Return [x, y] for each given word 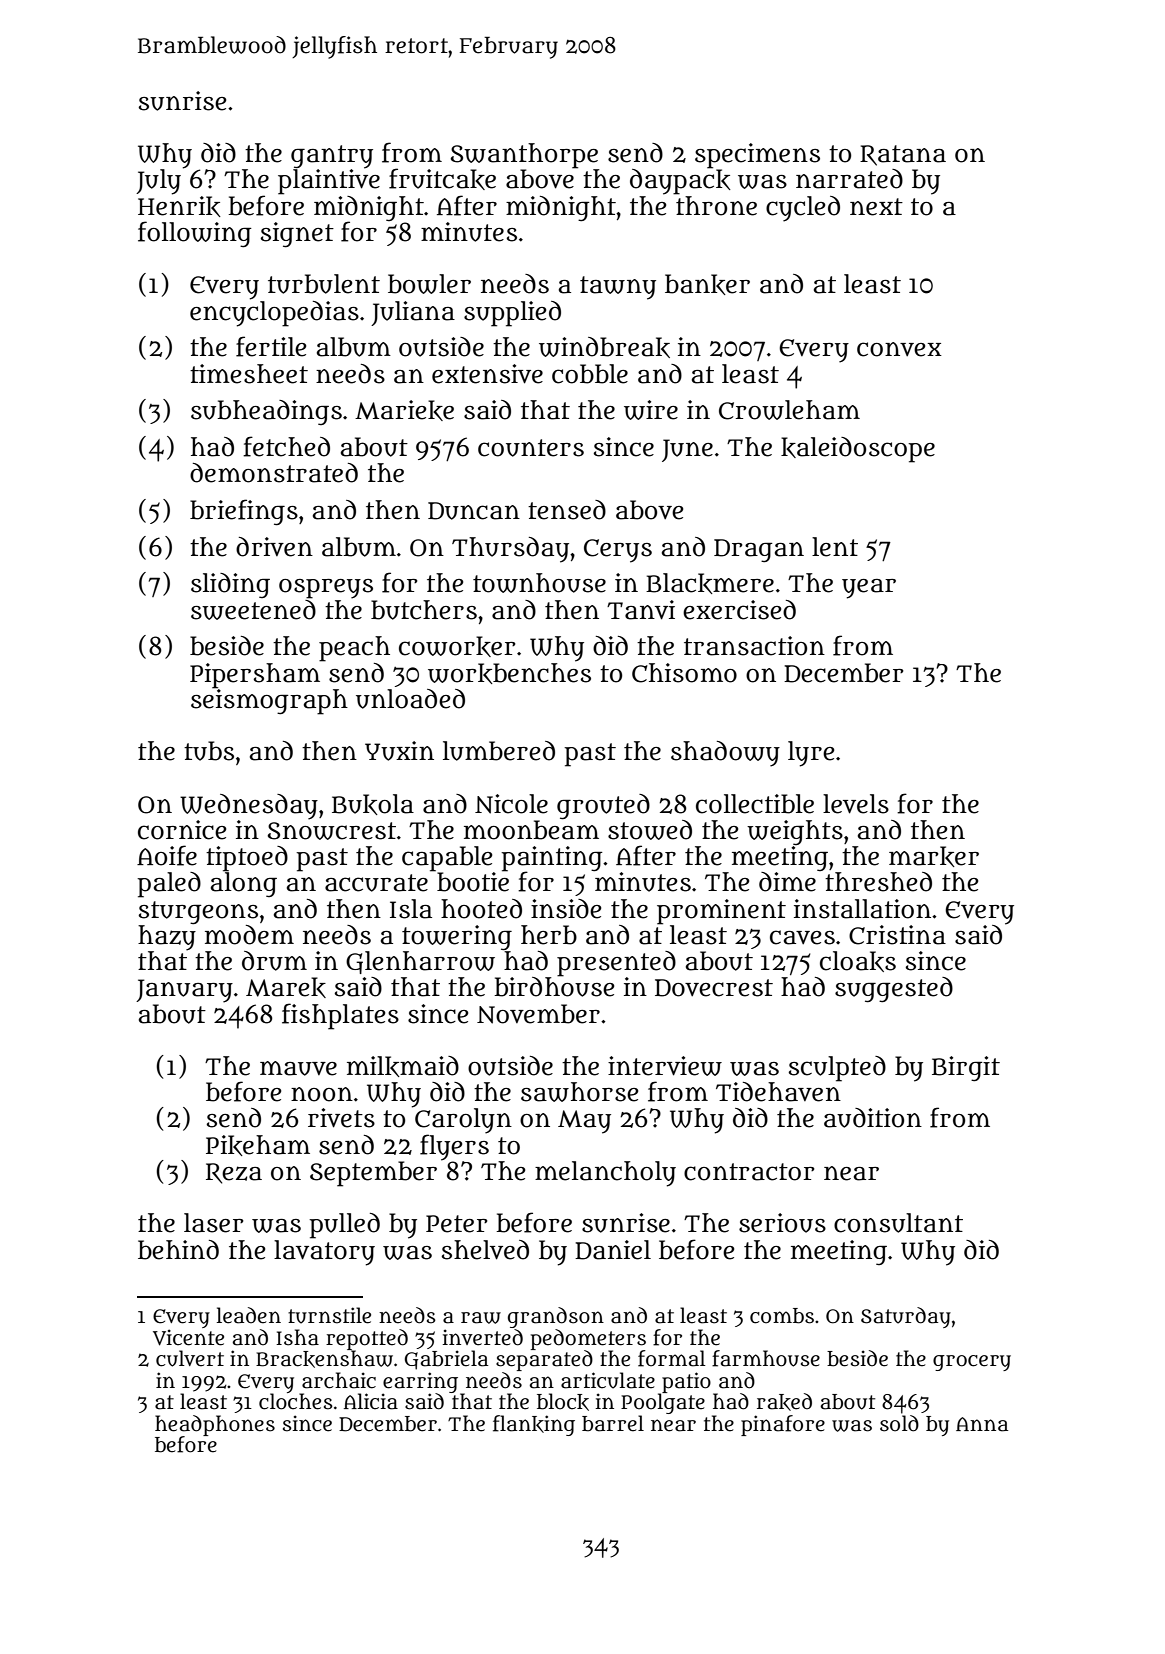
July [158, 182]
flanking [534, 1425]
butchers [424, 610]
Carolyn [463, 1121]
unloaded [410, 699]
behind [178, 1250]
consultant [898, 1223]
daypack [680, 182]
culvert [190, 1358]
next [876, 207]
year [869, 589]
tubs [209, 751]
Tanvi [641, 610]
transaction [754, 646]
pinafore [783, 1425]
